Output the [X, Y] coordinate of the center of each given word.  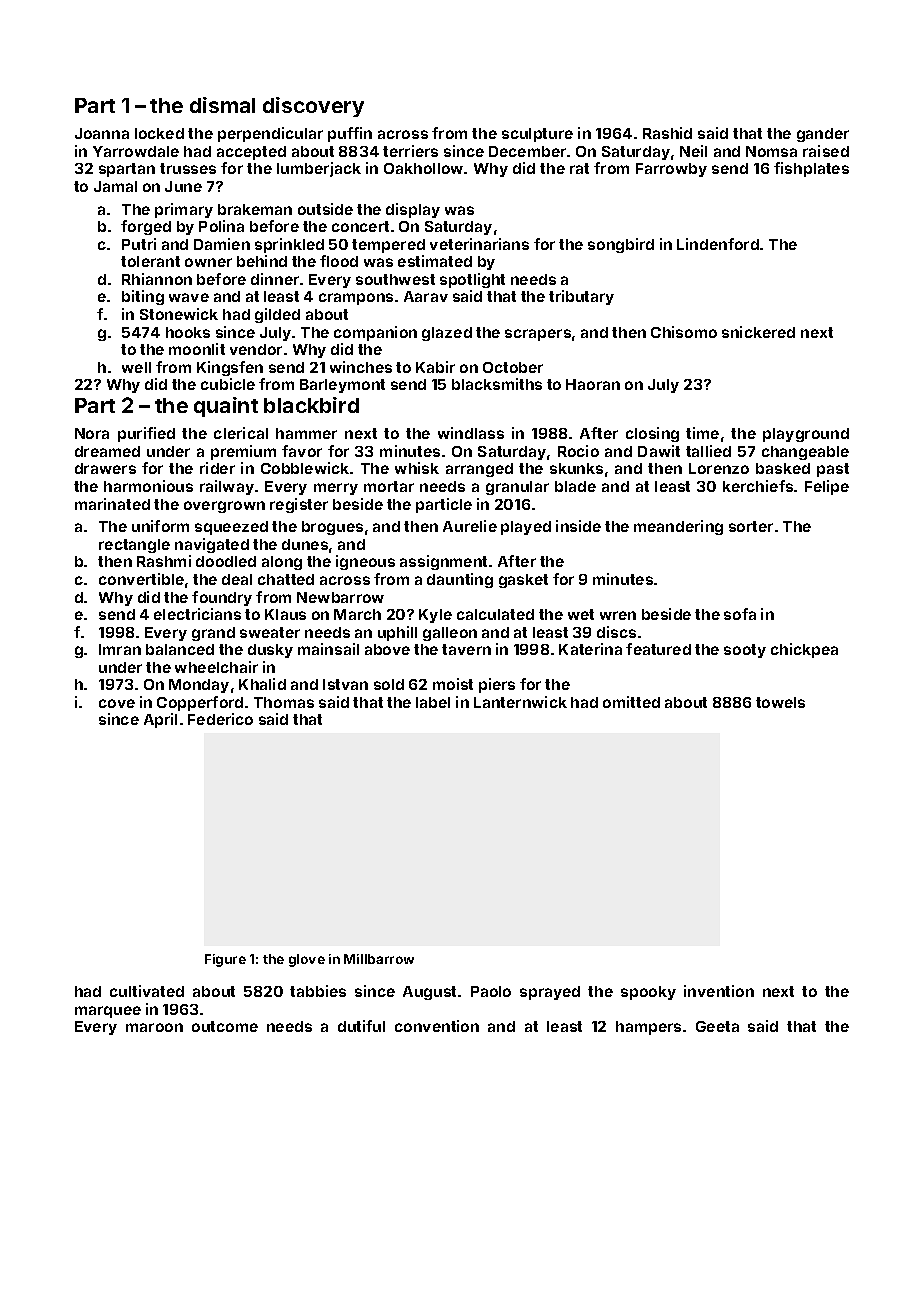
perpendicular [270, 134]
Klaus [285, 614]
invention [719, 991]
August [429, 993]
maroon [154, 1027]
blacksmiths [497, 384]
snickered [758, 332]
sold [389, 684]
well [136, 367]
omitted [631, 702]
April [160, 720]
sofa [740, 614]
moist [453, 684]
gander [823, 135]
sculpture [537, 135]
